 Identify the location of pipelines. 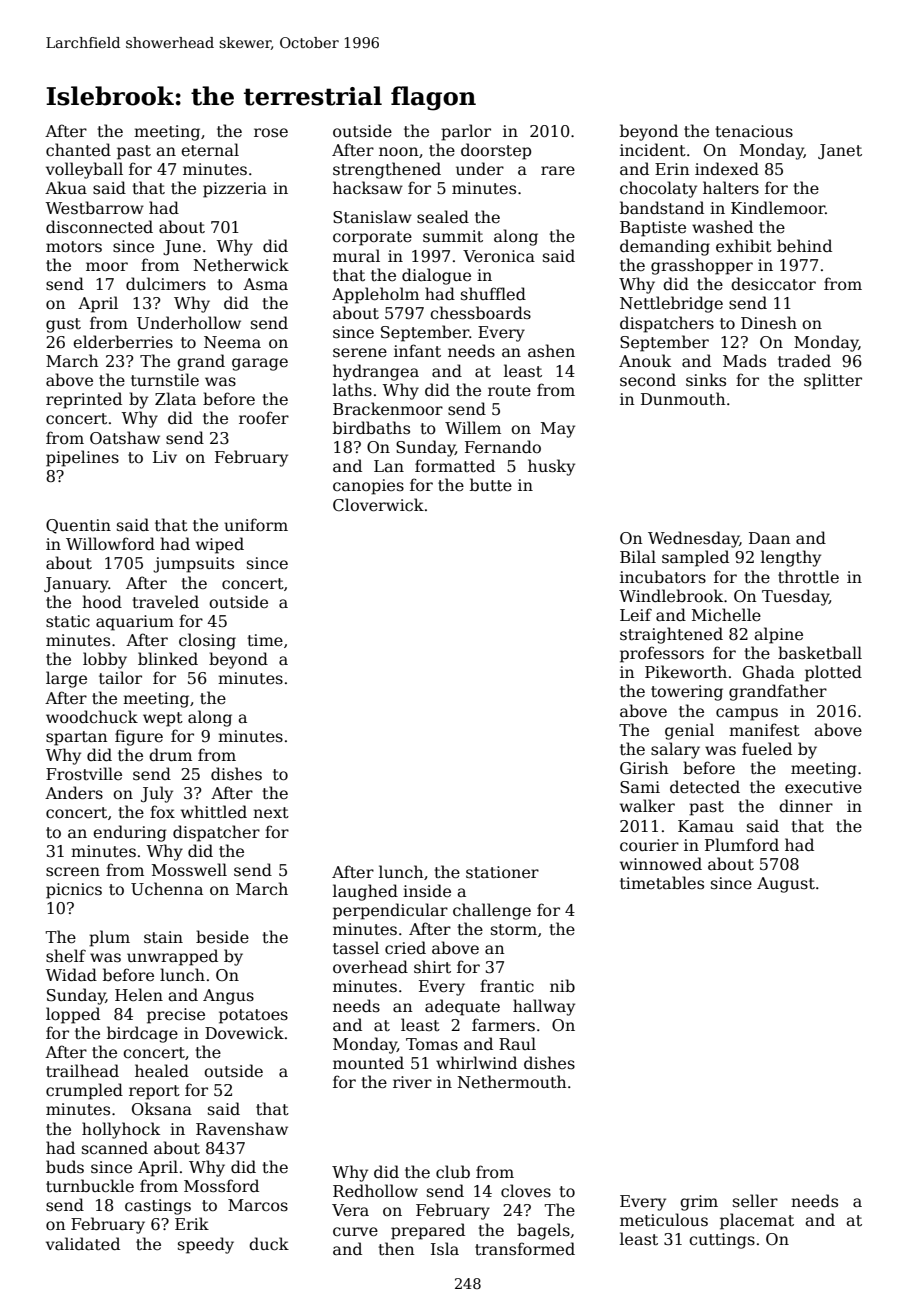
(82, 458).
